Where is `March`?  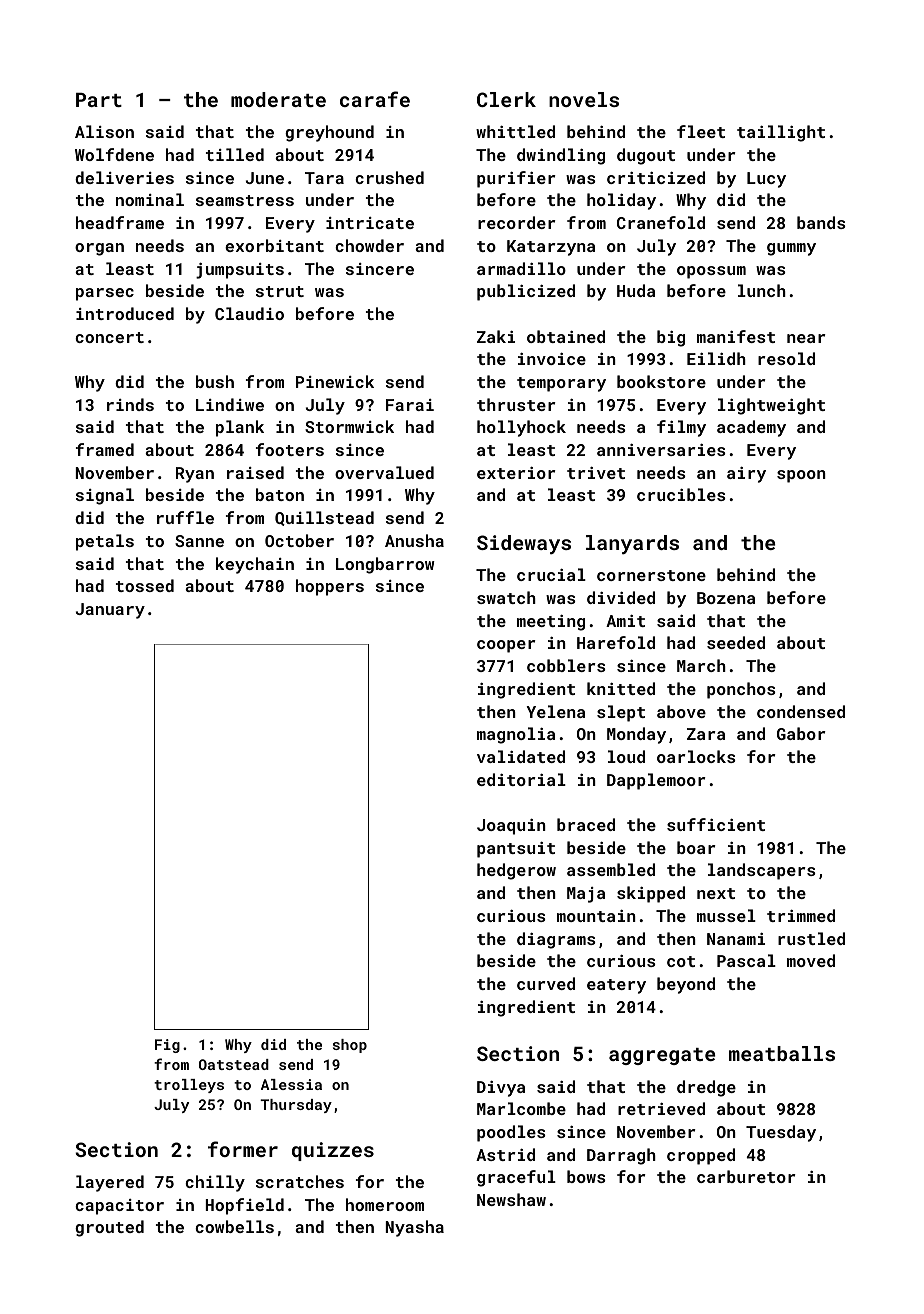
March is located at coordinates (701, 665).
